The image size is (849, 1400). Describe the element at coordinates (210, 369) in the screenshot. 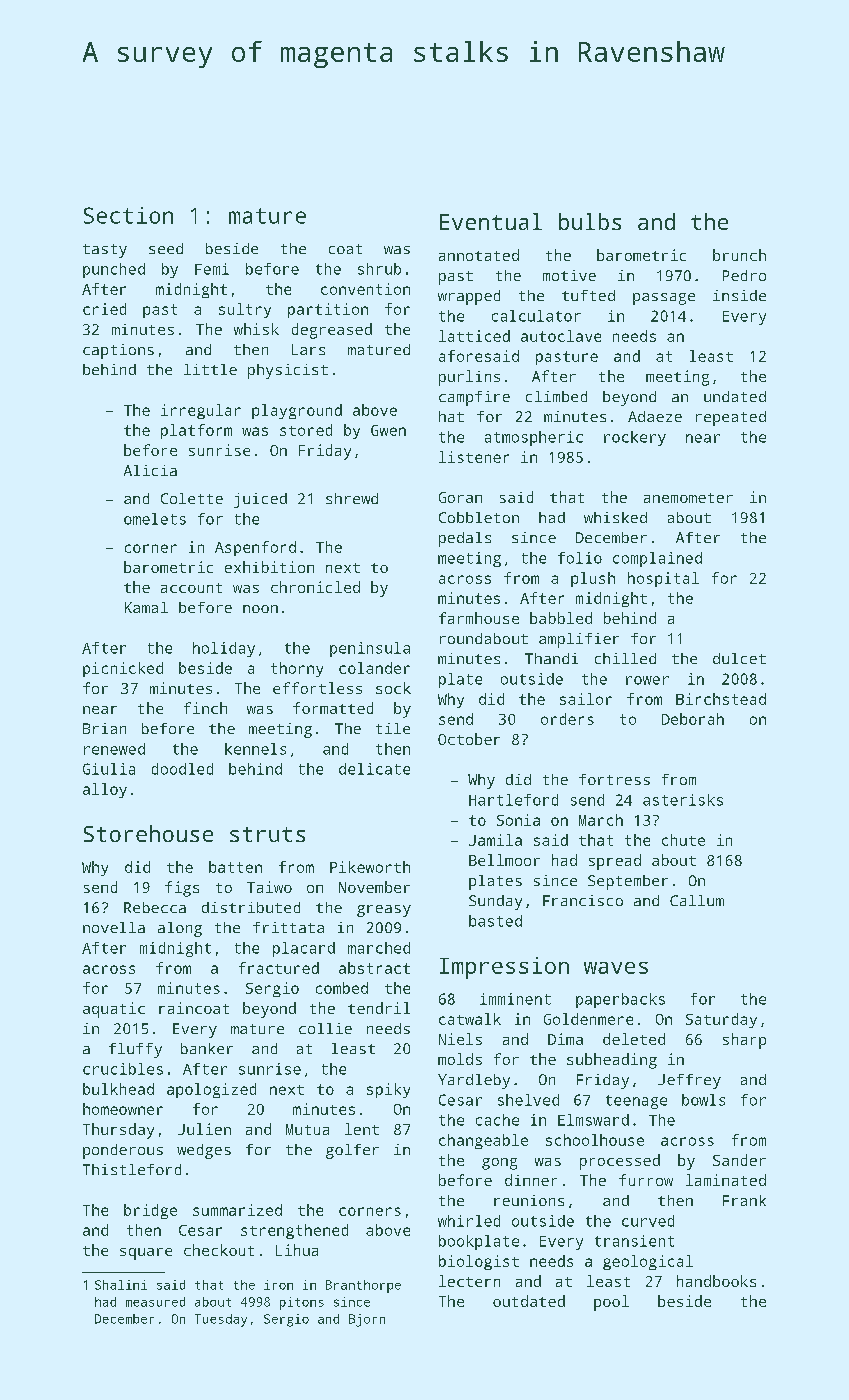

I see `little` at that location.
